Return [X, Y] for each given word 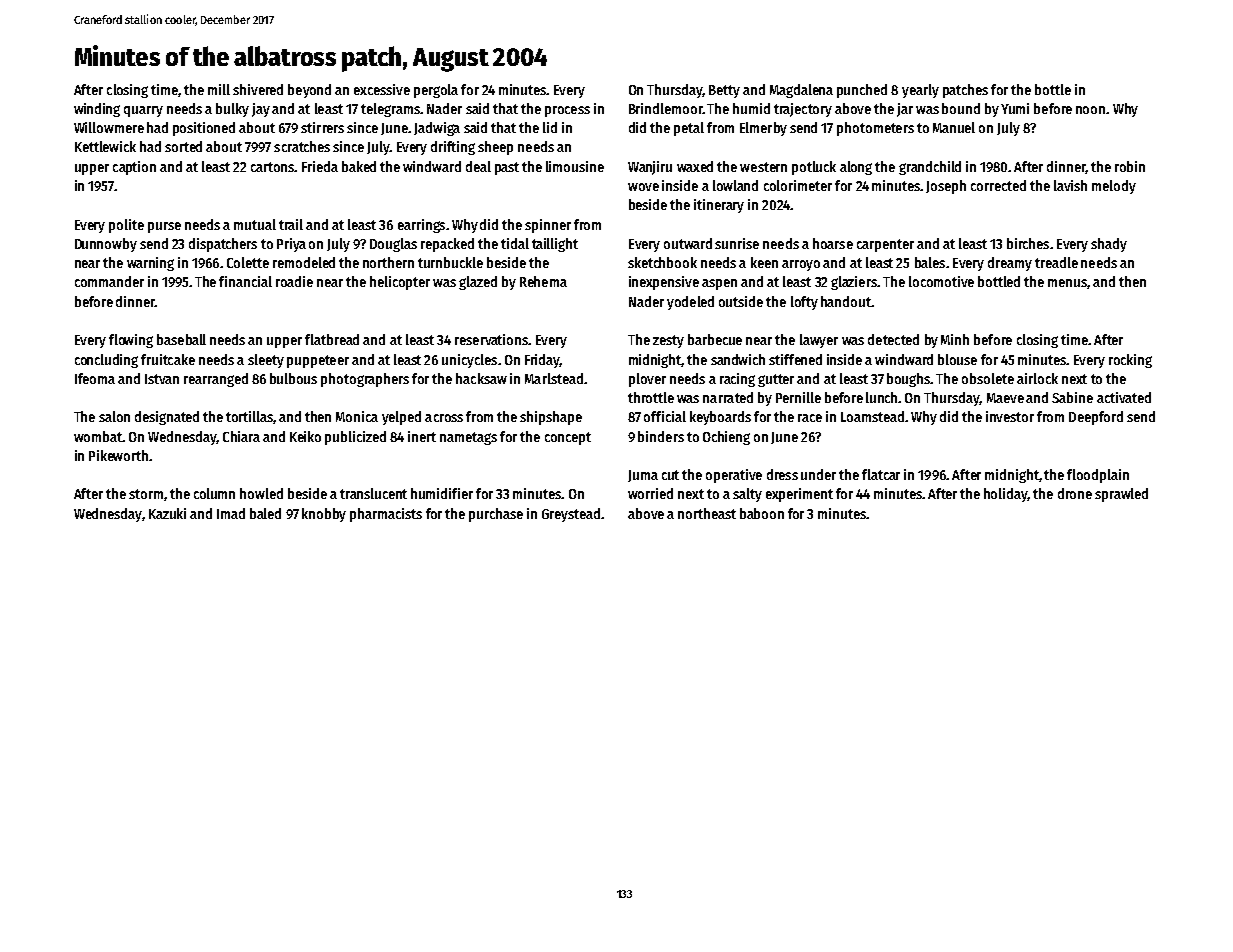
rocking [1130, 361]
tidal [515, 243]
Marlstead [554, 378]
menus [1067, 283]
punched [862, 91]
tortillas [250, 417]
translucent [373, 493]
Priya [291, 245]
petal [689, 129]
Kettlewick [105, 146]
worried [650, 493]
